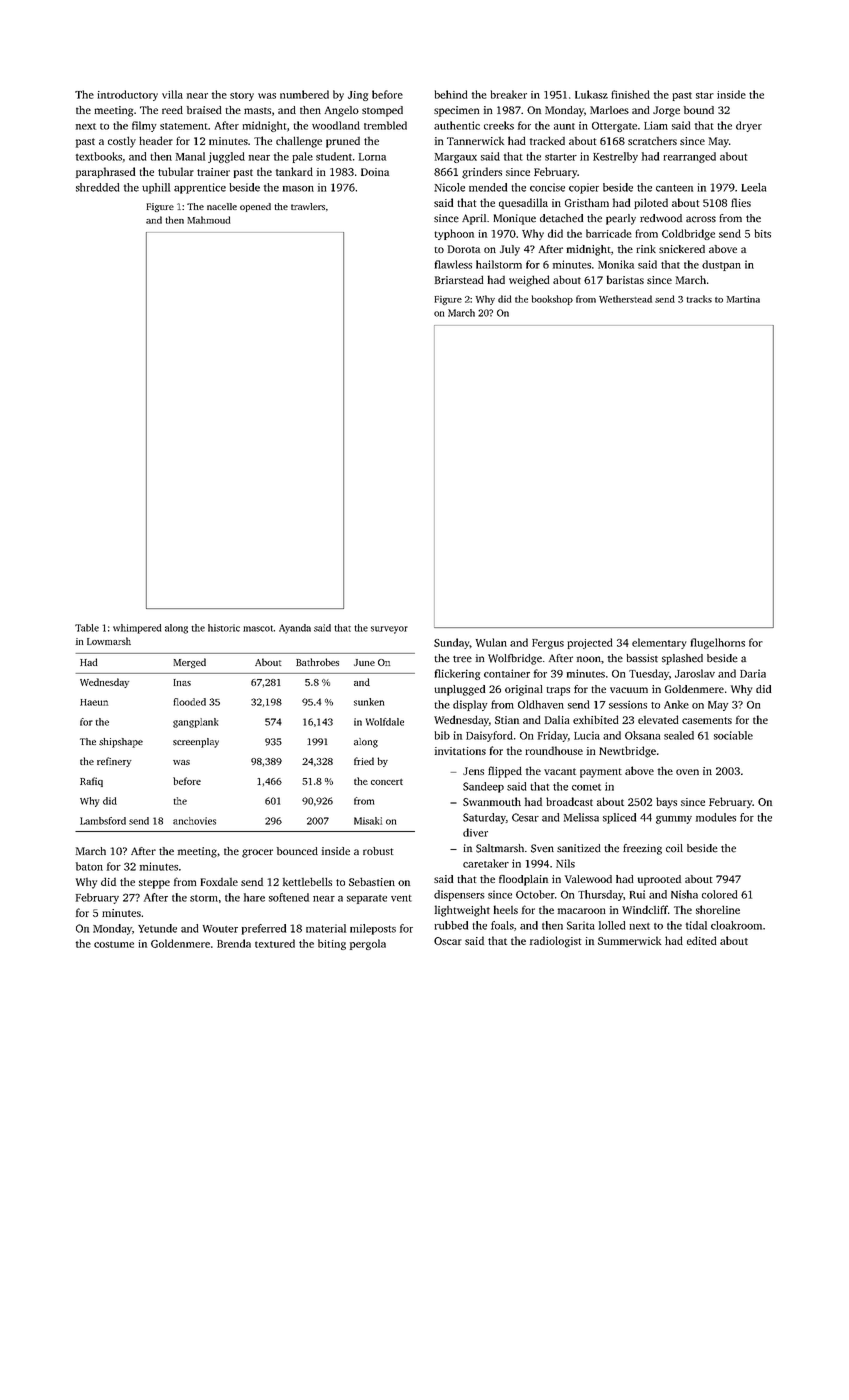  I want to click on pergola, so click(368, 944).
